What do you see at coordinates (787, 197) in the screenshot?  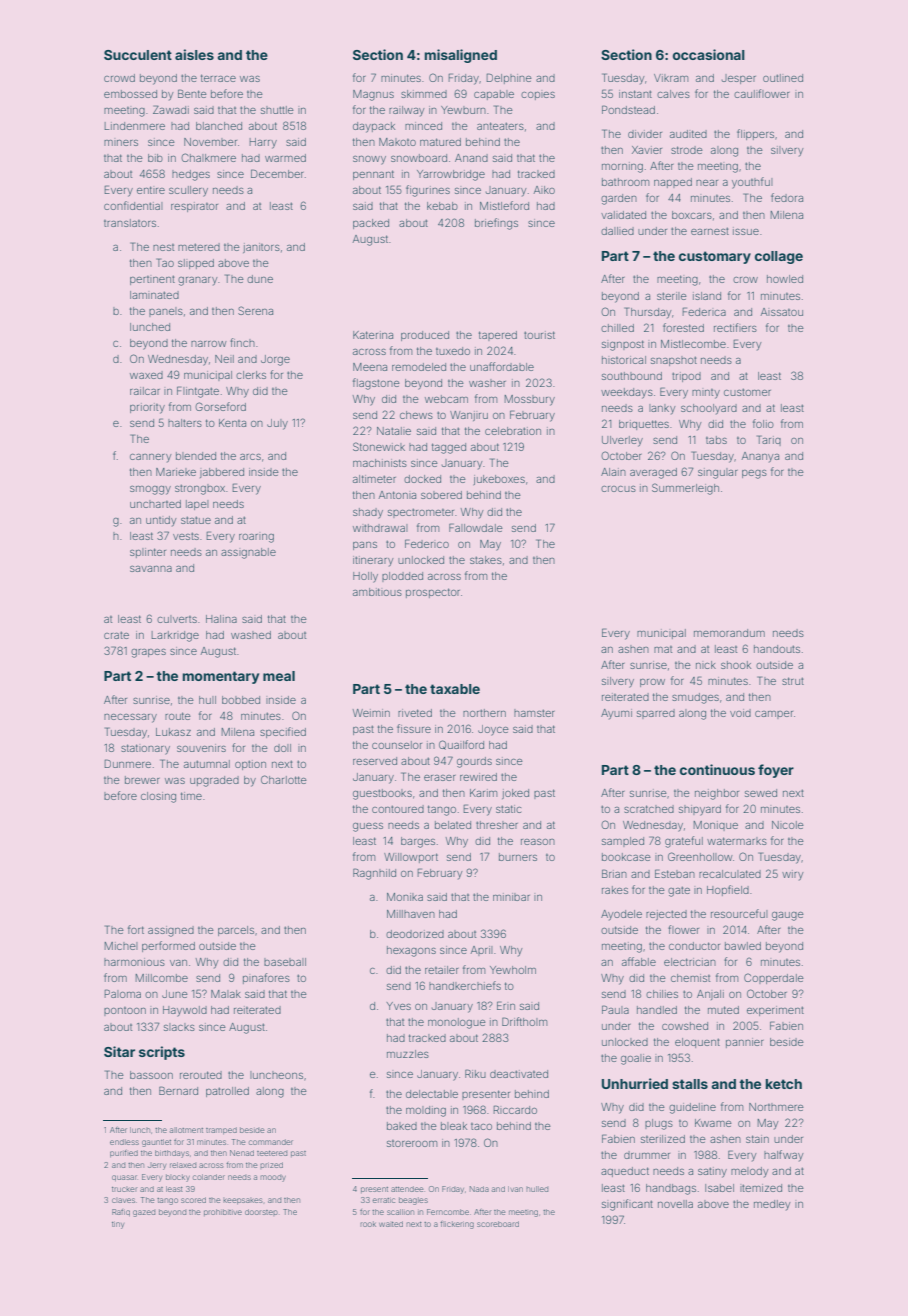 I see `fedora` at bounding box center [787, 197].
